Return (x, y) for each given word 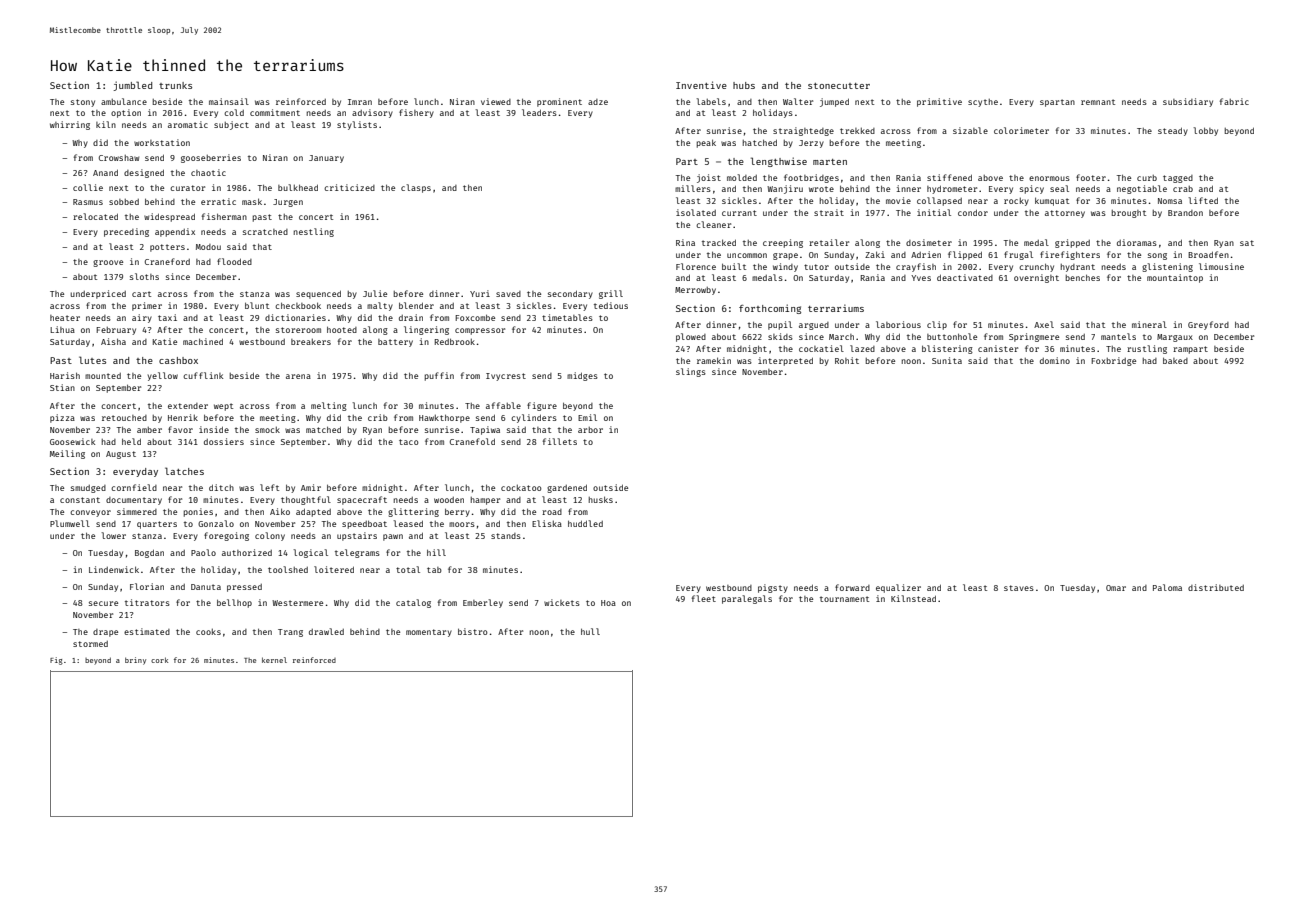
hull (590, 631)
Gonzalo (216, 523)
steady (1173, 132)
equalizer (898, 588)
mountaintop (1175, 278)
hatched (760, 143)
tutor (816, 267)
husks (601, 499)
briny (135, 661)
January (326, 159)
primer (147, 306)
